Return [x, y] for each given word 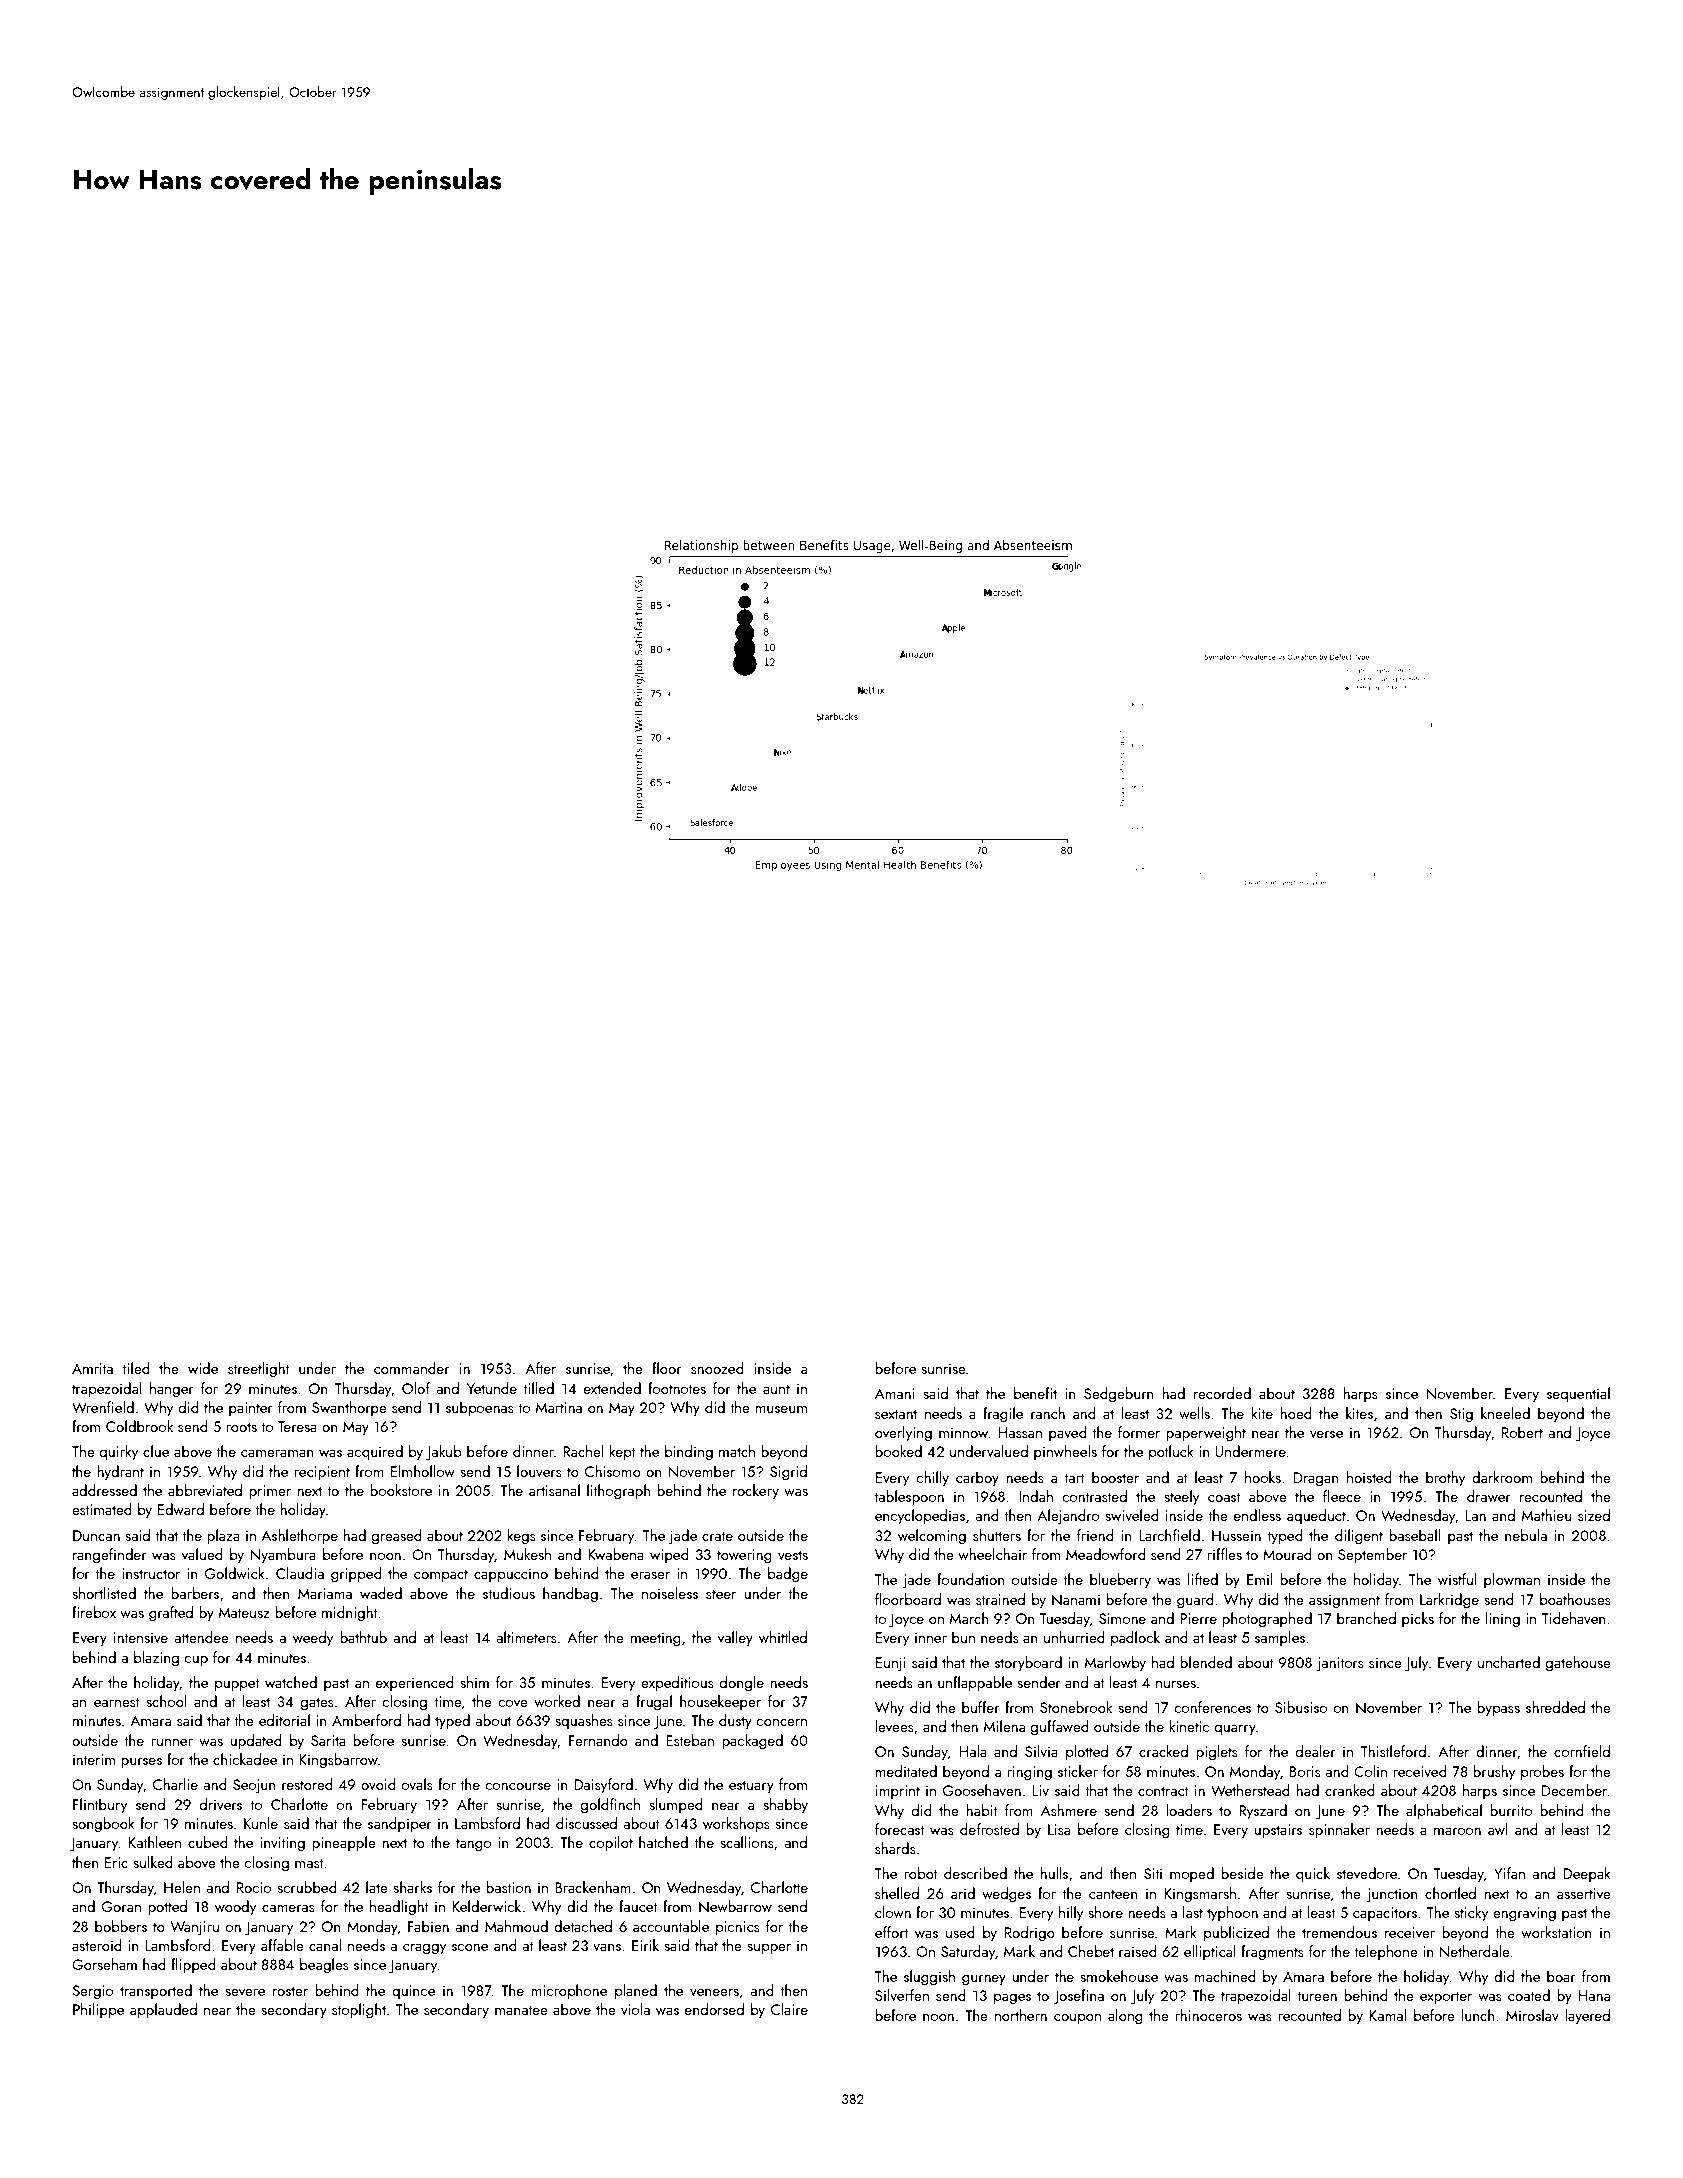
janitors [1340, 1664]
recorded [1222, 1393]
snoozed [717, 1368]
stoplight [359, 2011]
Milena [1004, 1726]
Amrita [92, 1368]
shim [474, 1682]
